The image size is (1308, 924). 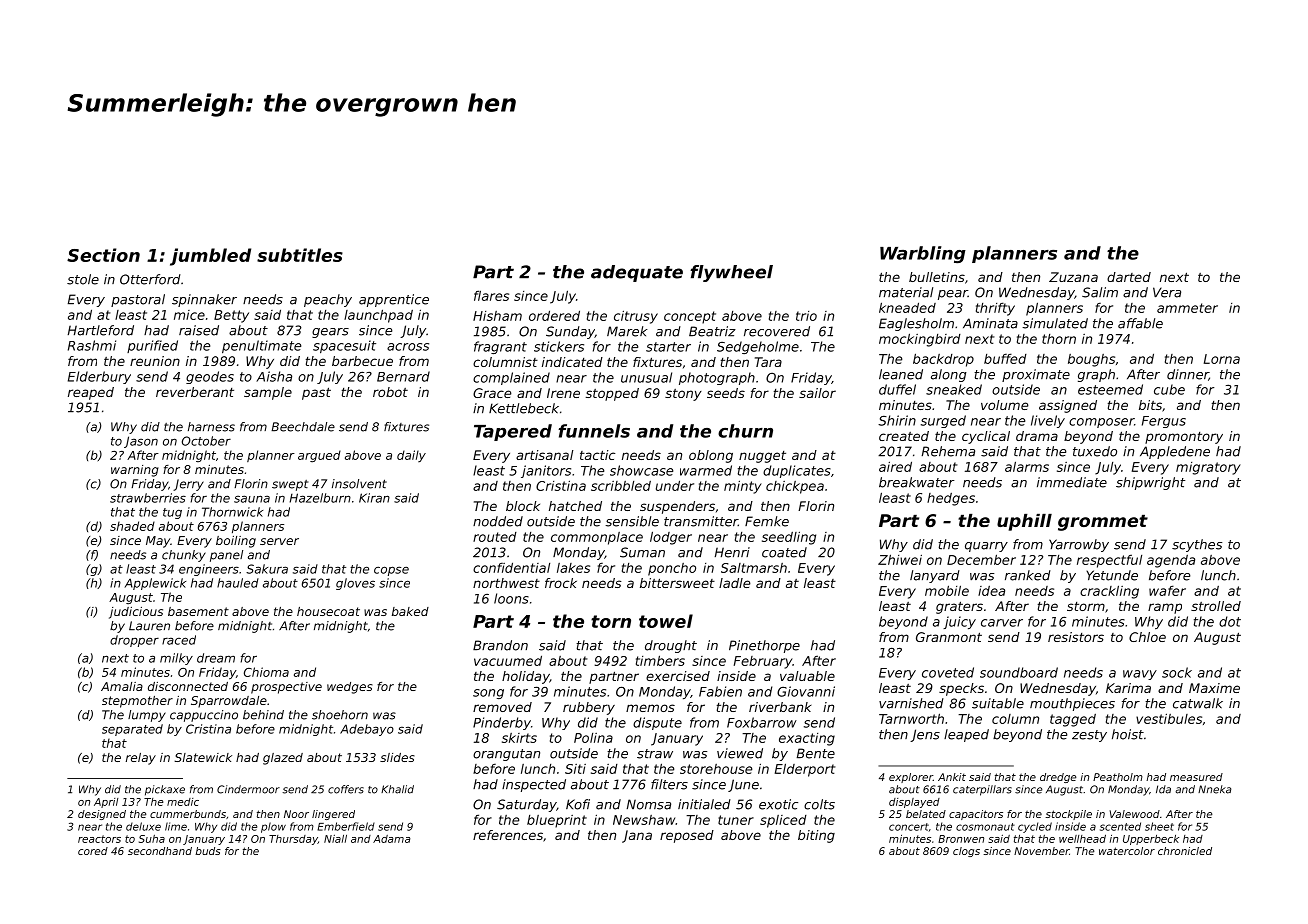 What do you see at coordinates (1002, 623) in the screenshot?
I see `carver` at bounding box center [1002, 623].
